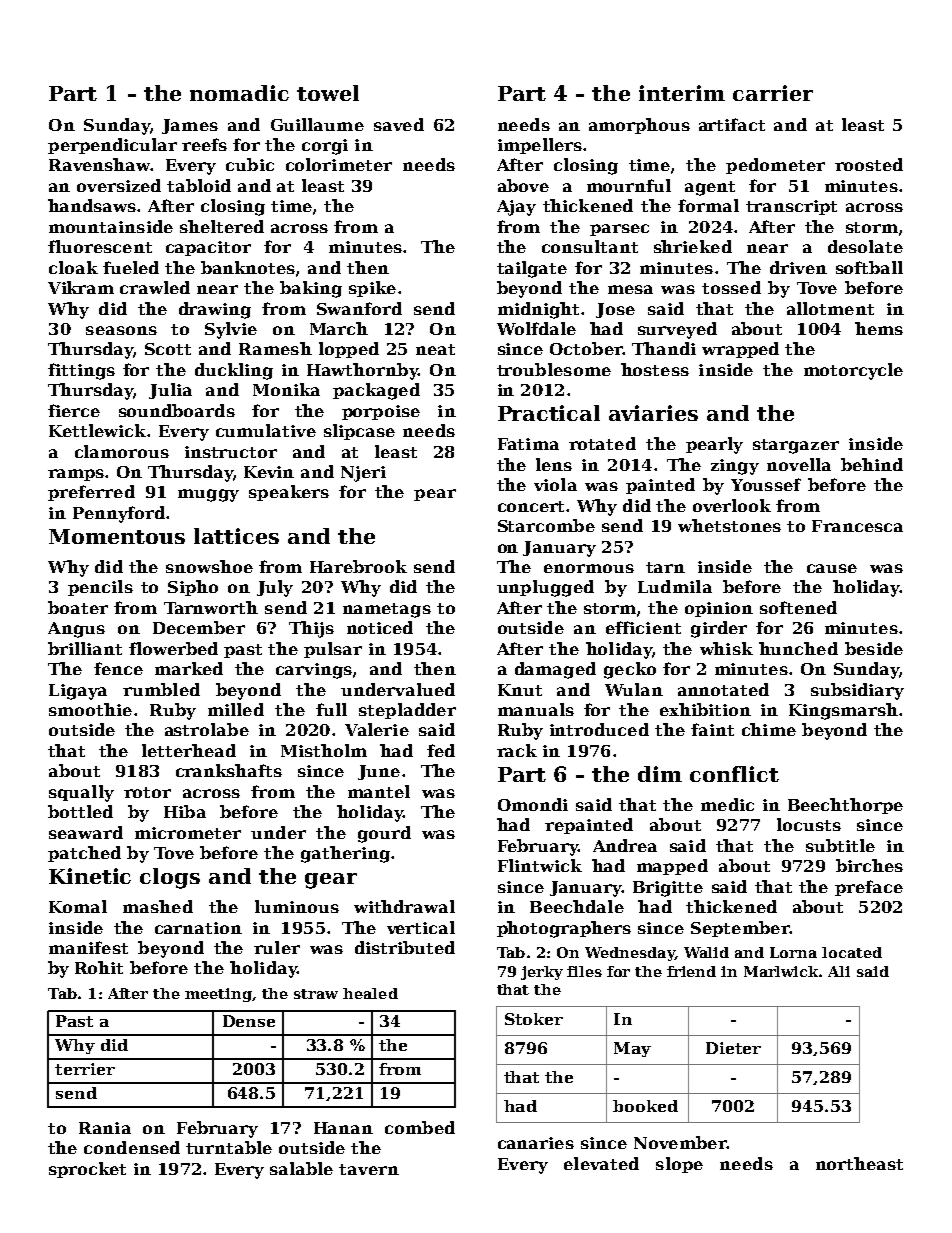  What do you see at coordinates (100, 588) in the screenshot?
I see `pencils` at bounding box center [100, 588].
